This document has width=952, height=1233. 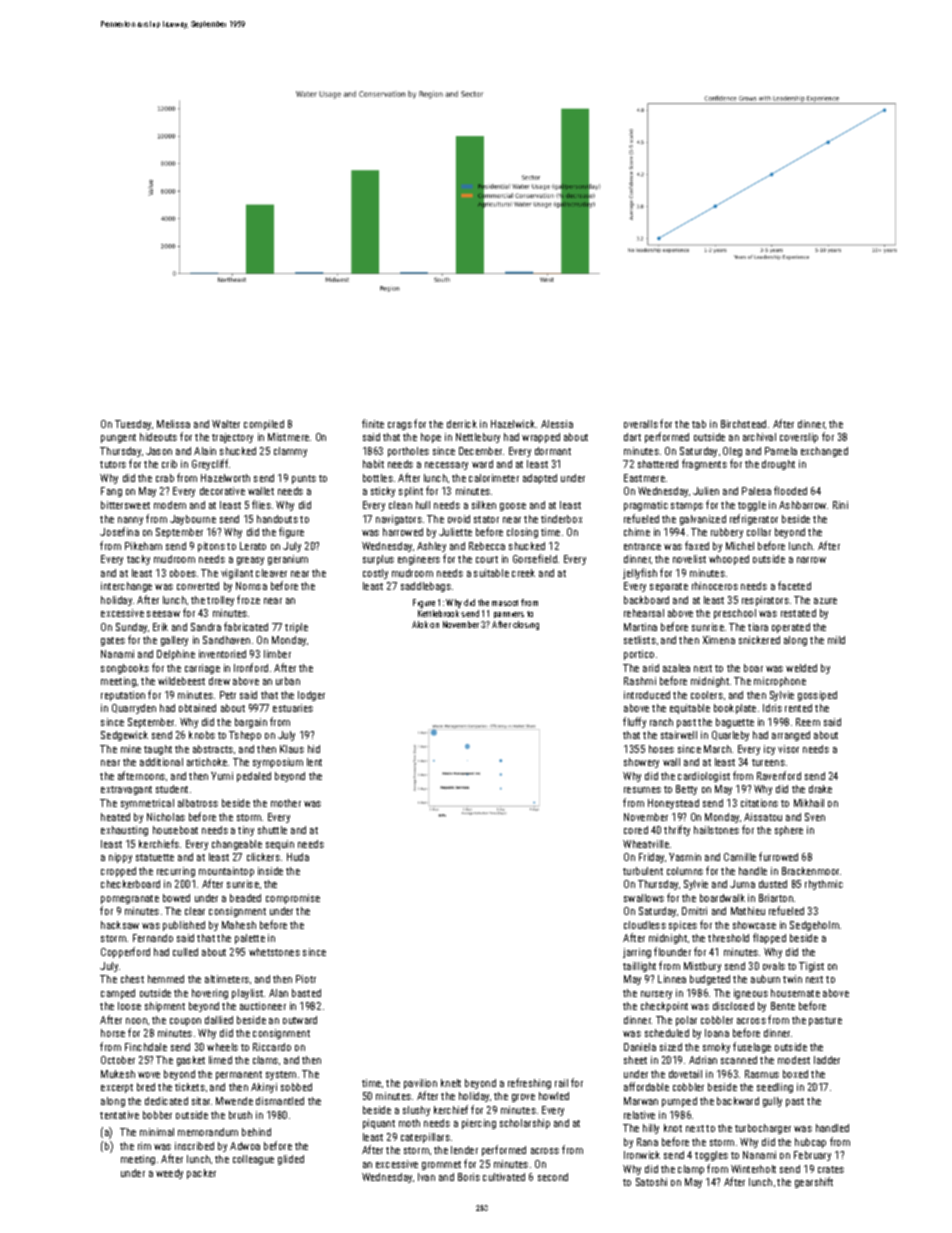 I want to click on faxed, so click(x=697, y=545).
